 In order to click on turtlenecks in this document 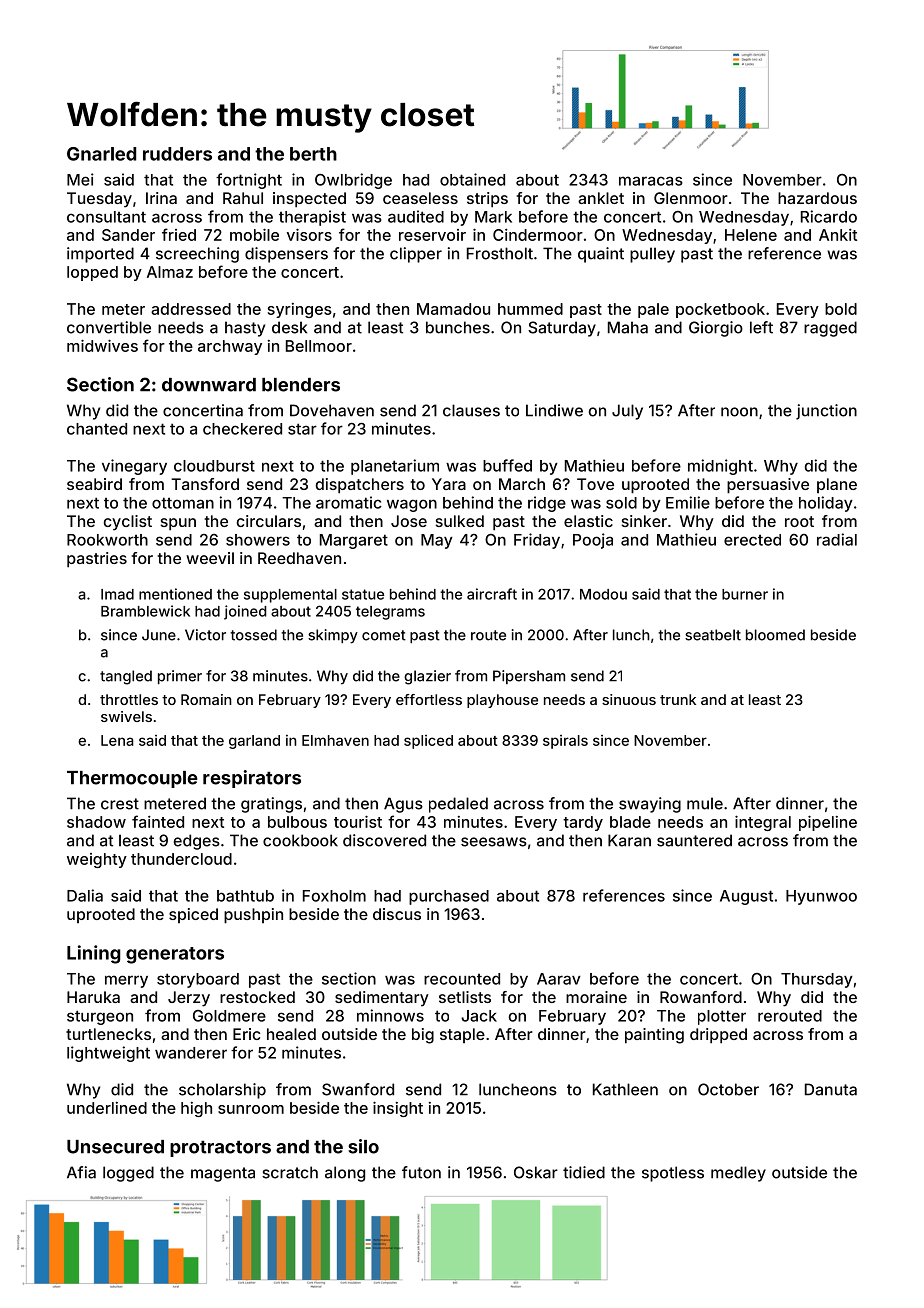, I will do `click(108, 1034)`.
